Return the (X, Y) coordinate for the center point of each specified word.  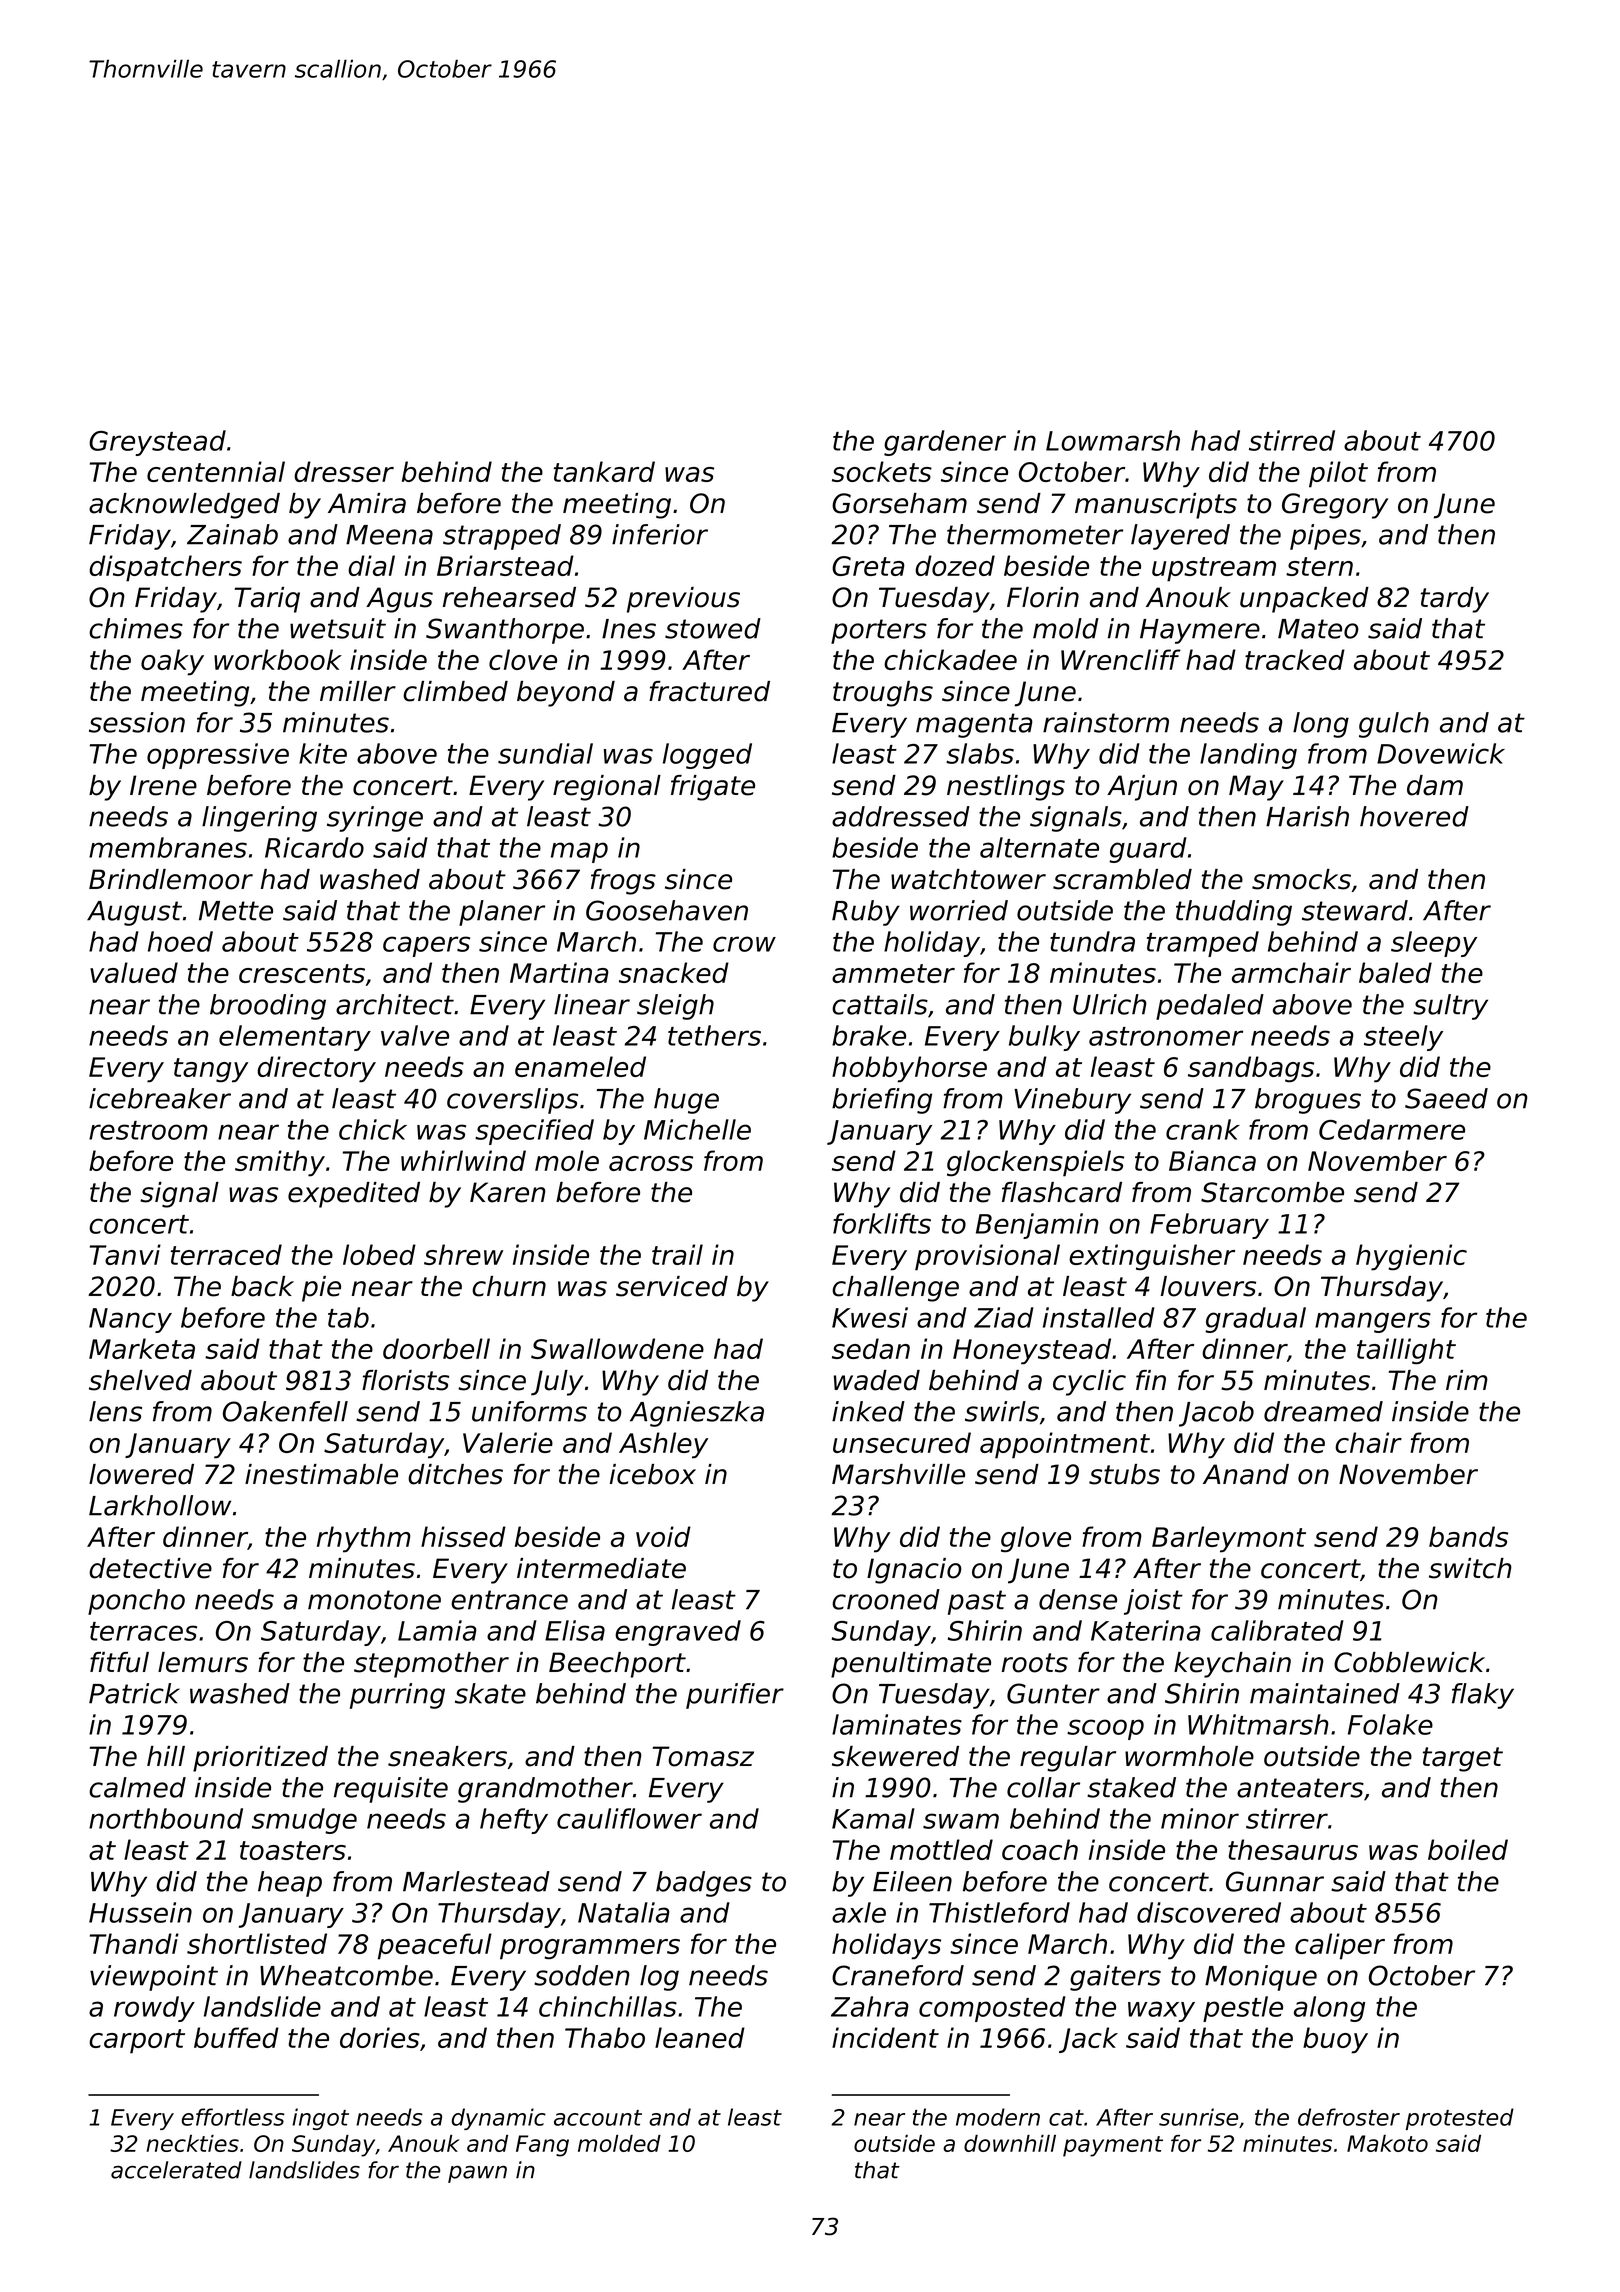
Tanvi (125, 1254)
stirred (1292, 440)
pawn (477, 2174)
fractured (709, 691)
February (1209, 1226)
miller (358, 691)
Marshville (898, 1474)
